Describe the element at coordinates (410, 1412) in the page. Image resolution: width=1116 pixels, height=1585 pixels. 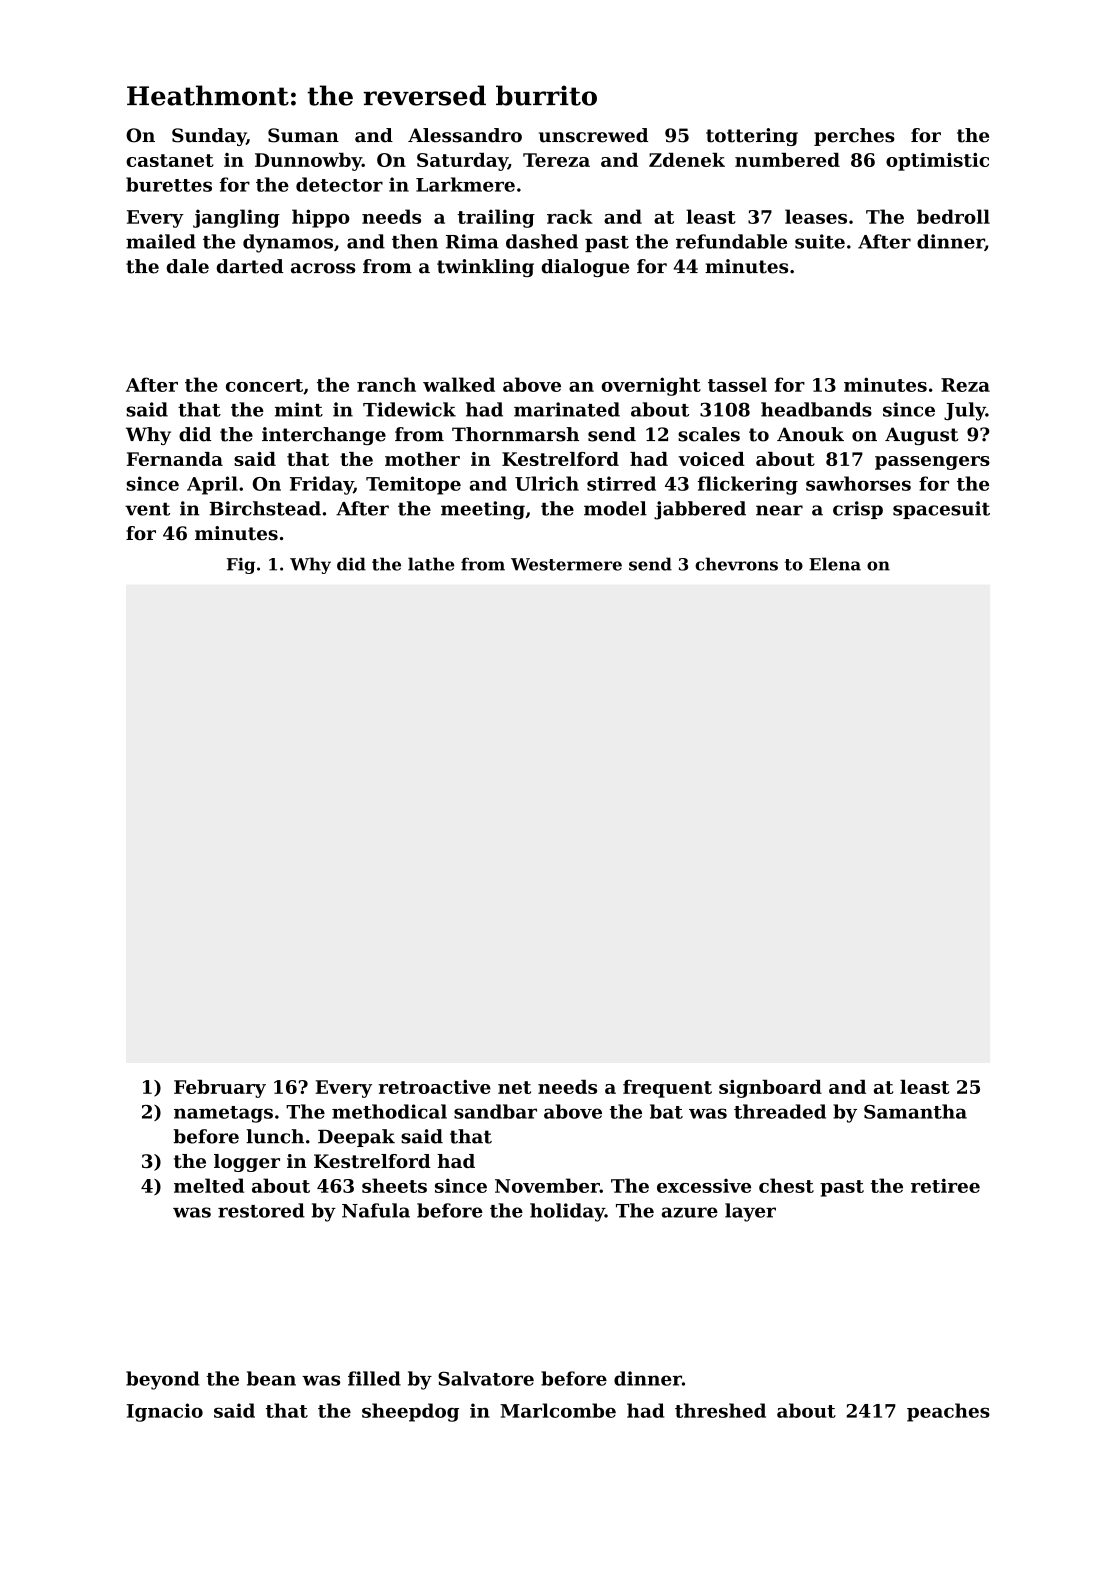
I see `sheepdog` at that location.
